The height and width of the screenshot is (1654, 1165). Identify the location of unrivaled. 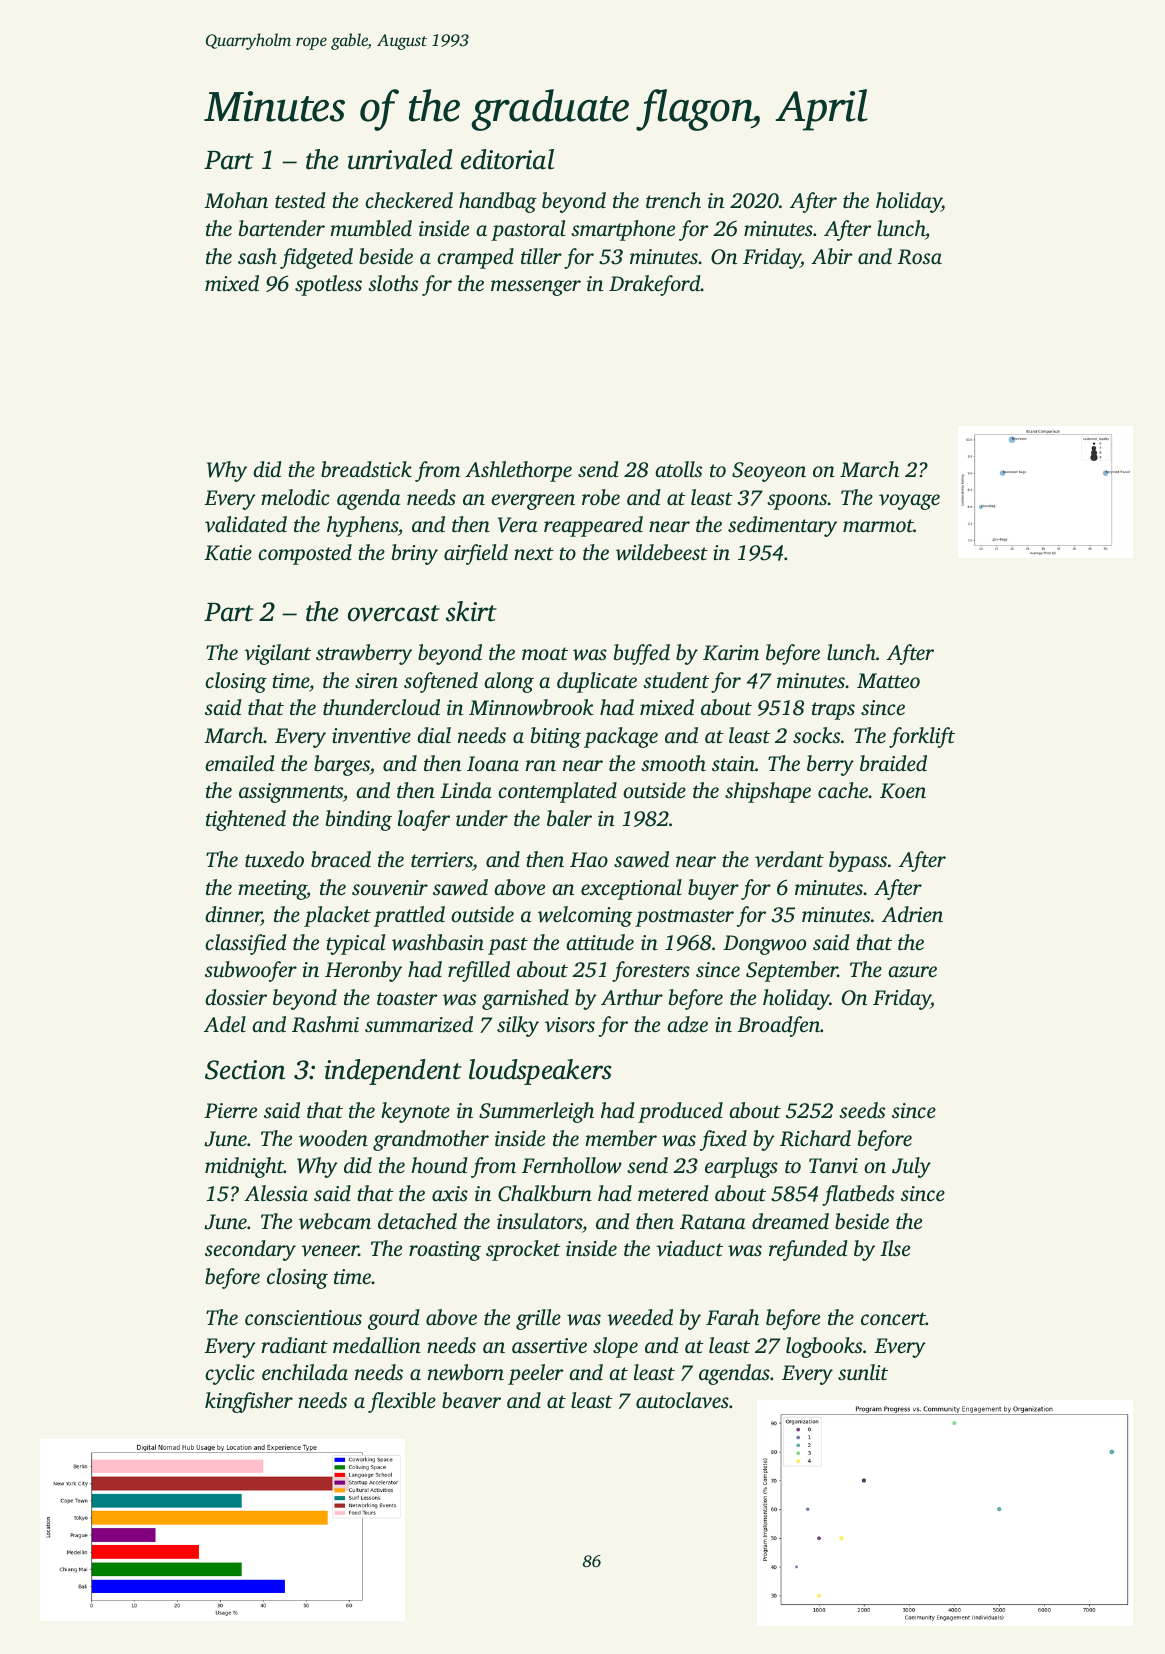
(400, 159).
